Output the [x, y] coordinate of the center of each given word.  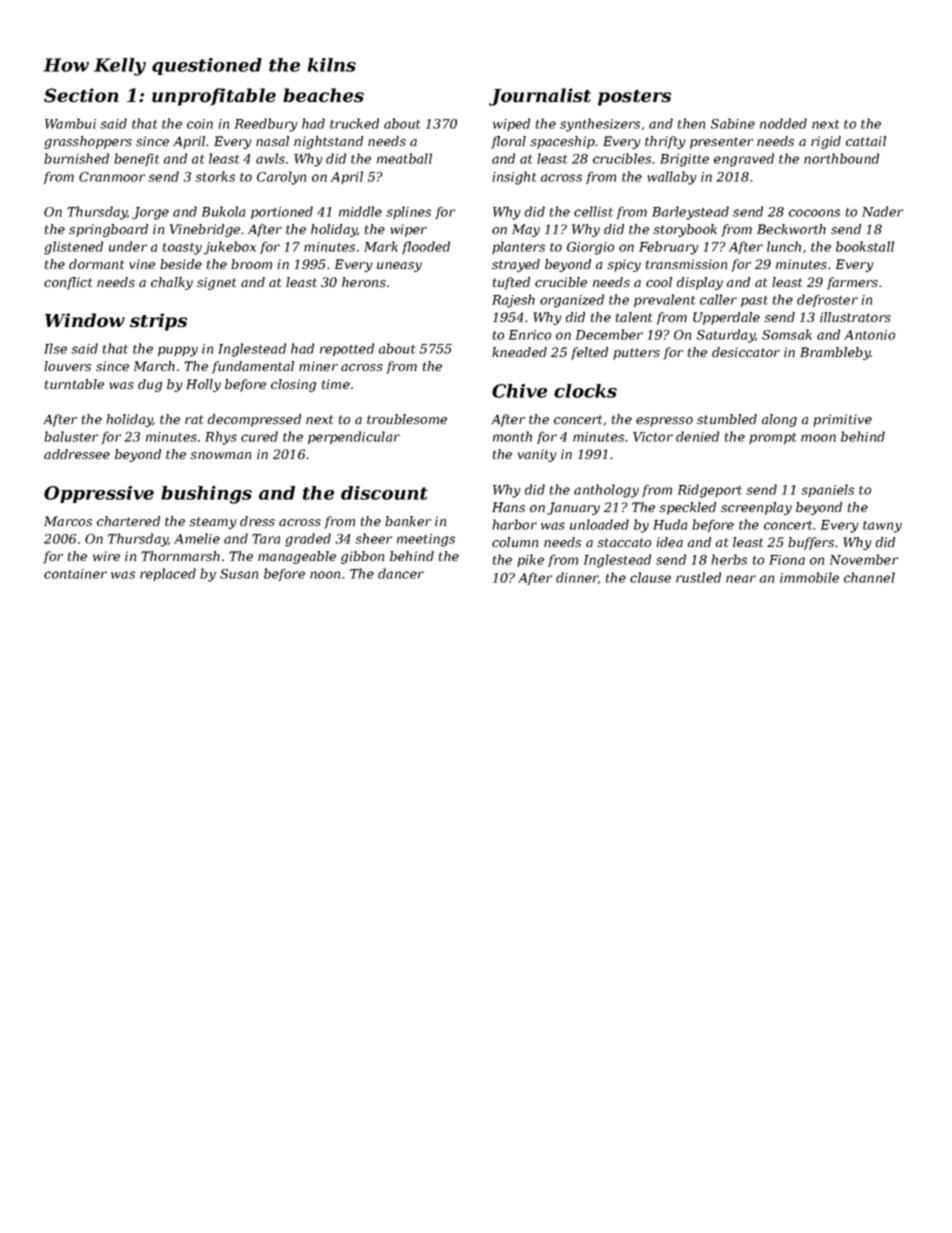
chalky [172, 283]
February [669, 248]
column [515, 542]
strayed [516, 265]
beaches [323, 95]
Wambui [70, 123]
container [75, 574]
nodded [783, 123]
